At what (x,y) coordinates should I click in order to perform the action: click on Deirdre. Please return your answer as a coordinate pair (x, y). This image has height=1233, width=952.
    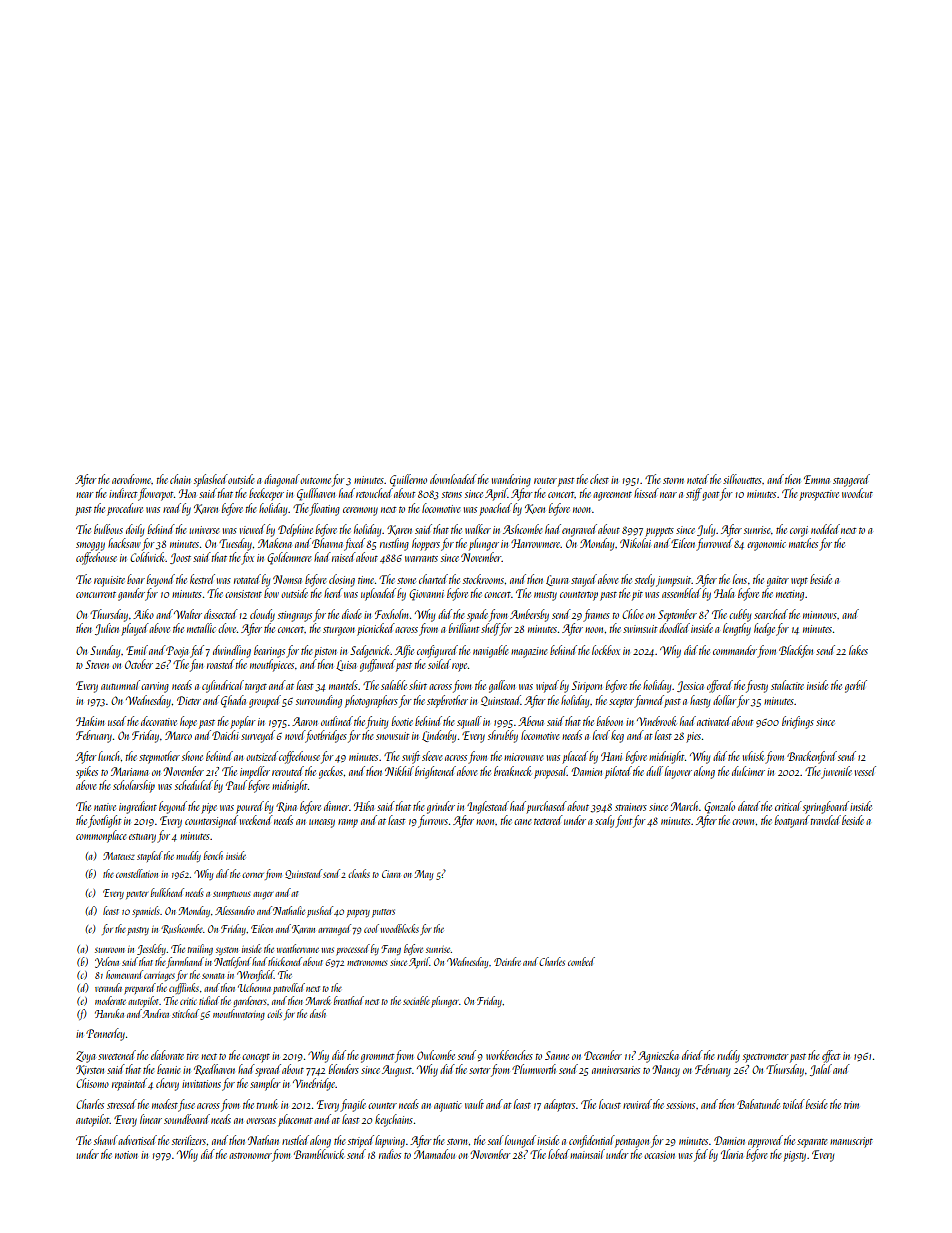
    Looking at the image, I should click on (507, 961).
